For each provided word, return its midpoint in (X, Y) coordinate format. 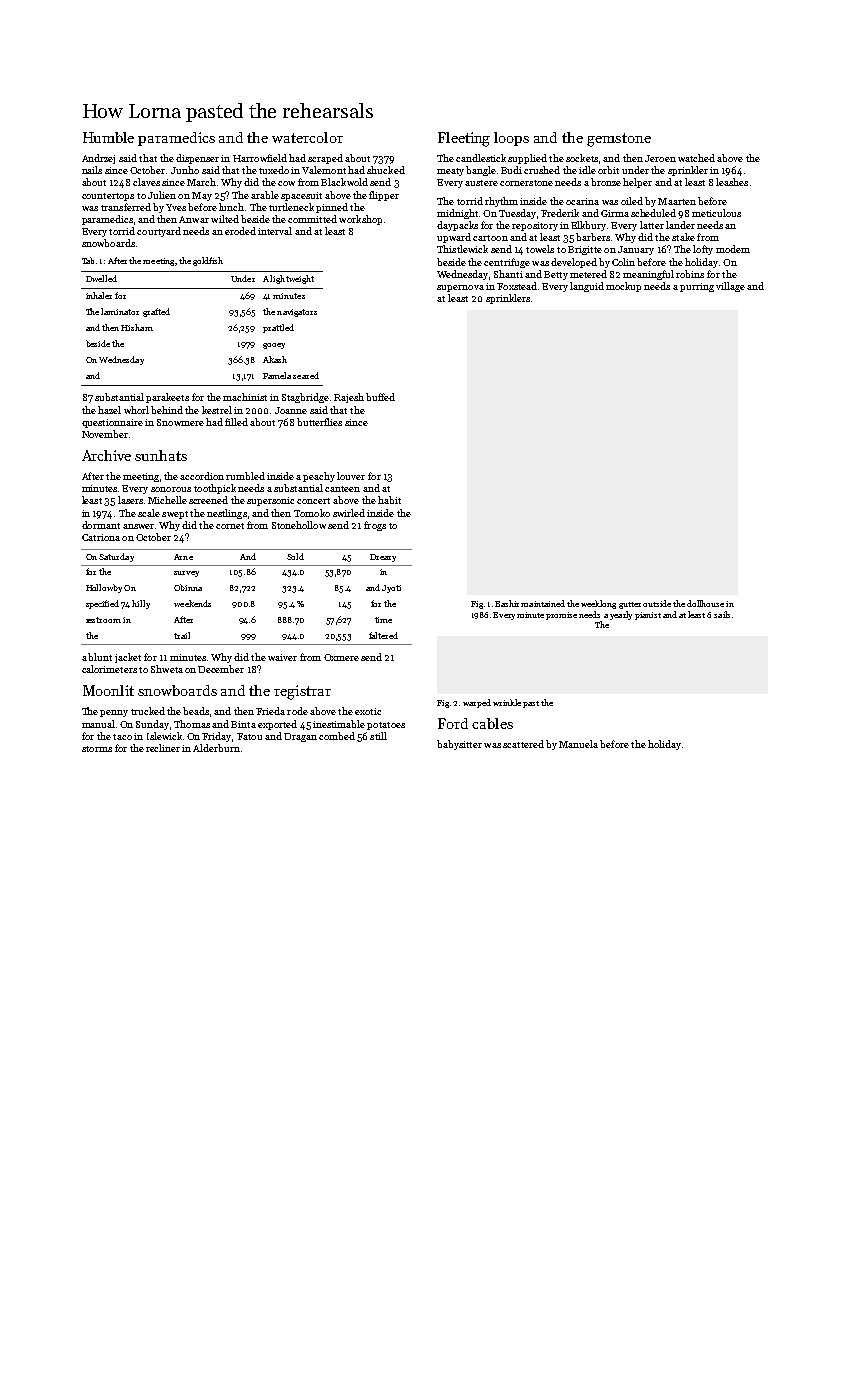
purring (697, 287)
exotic (368, 711)
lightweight (292, 279)
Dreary (383, 558)
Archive (106, 455)
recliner (163, 748)
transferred (126, 207)
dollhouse (705, 603)
